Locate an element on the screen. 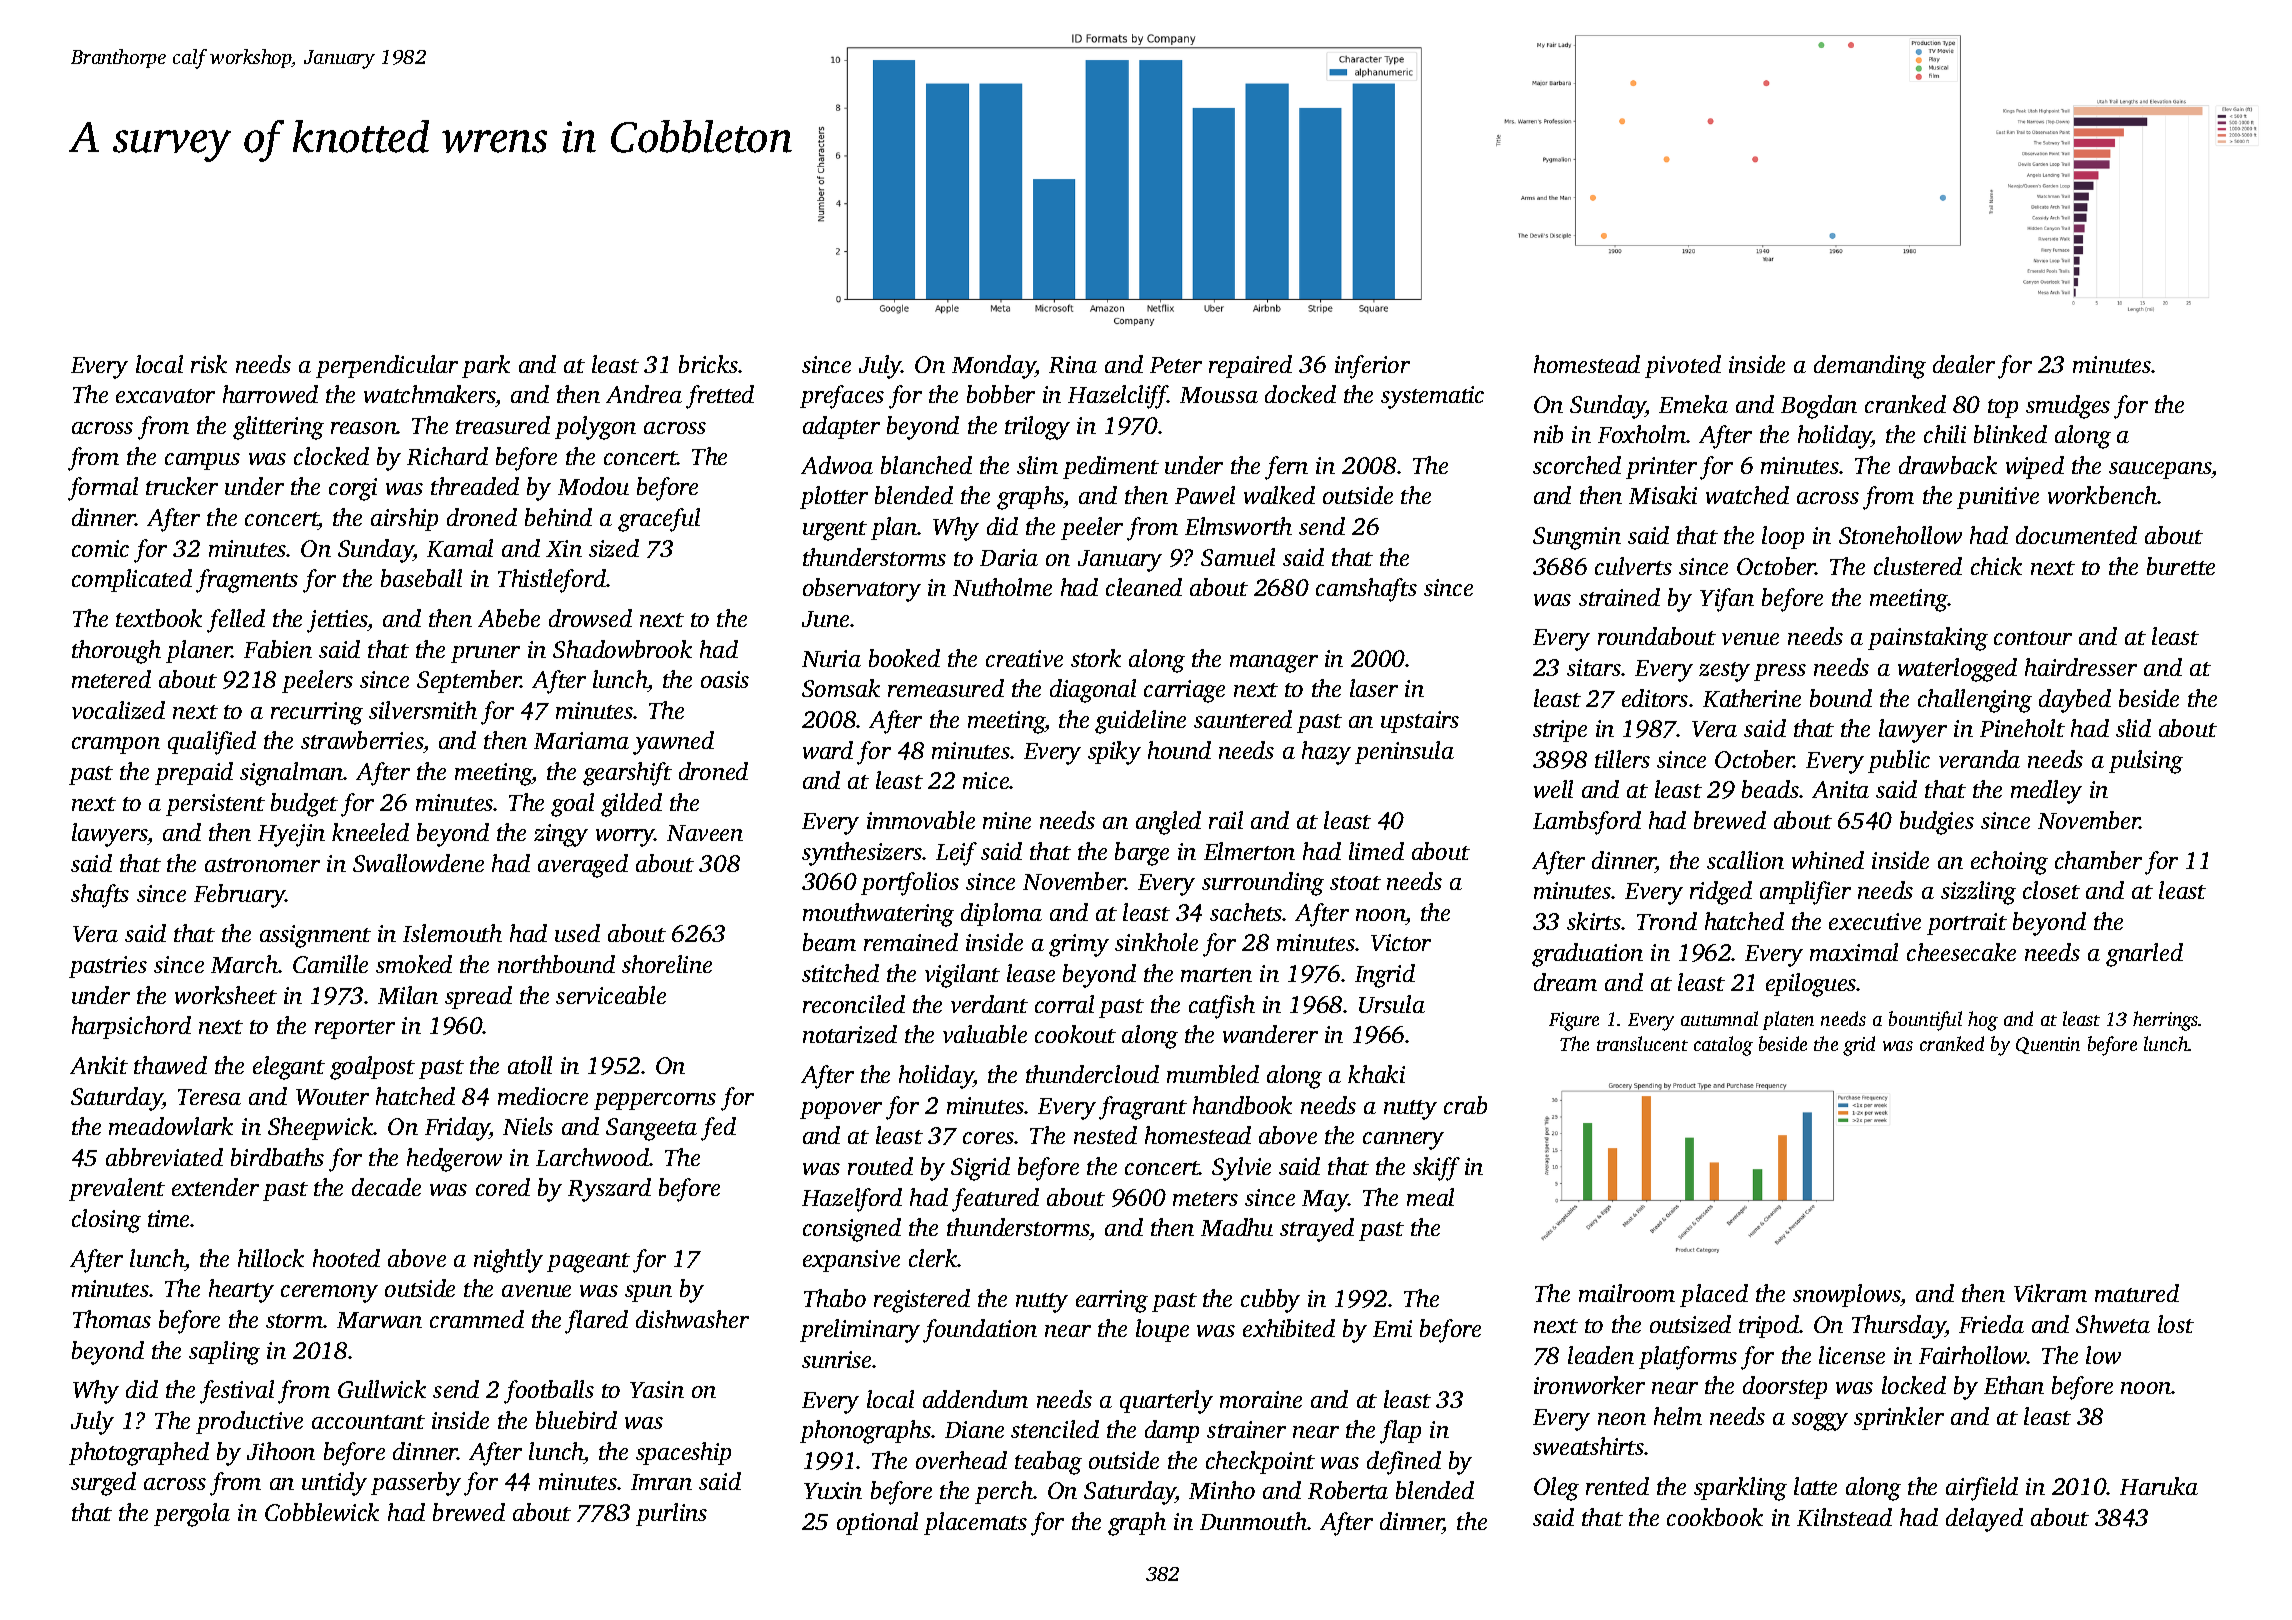  painstaking is located at coordinates (1928, 639).
